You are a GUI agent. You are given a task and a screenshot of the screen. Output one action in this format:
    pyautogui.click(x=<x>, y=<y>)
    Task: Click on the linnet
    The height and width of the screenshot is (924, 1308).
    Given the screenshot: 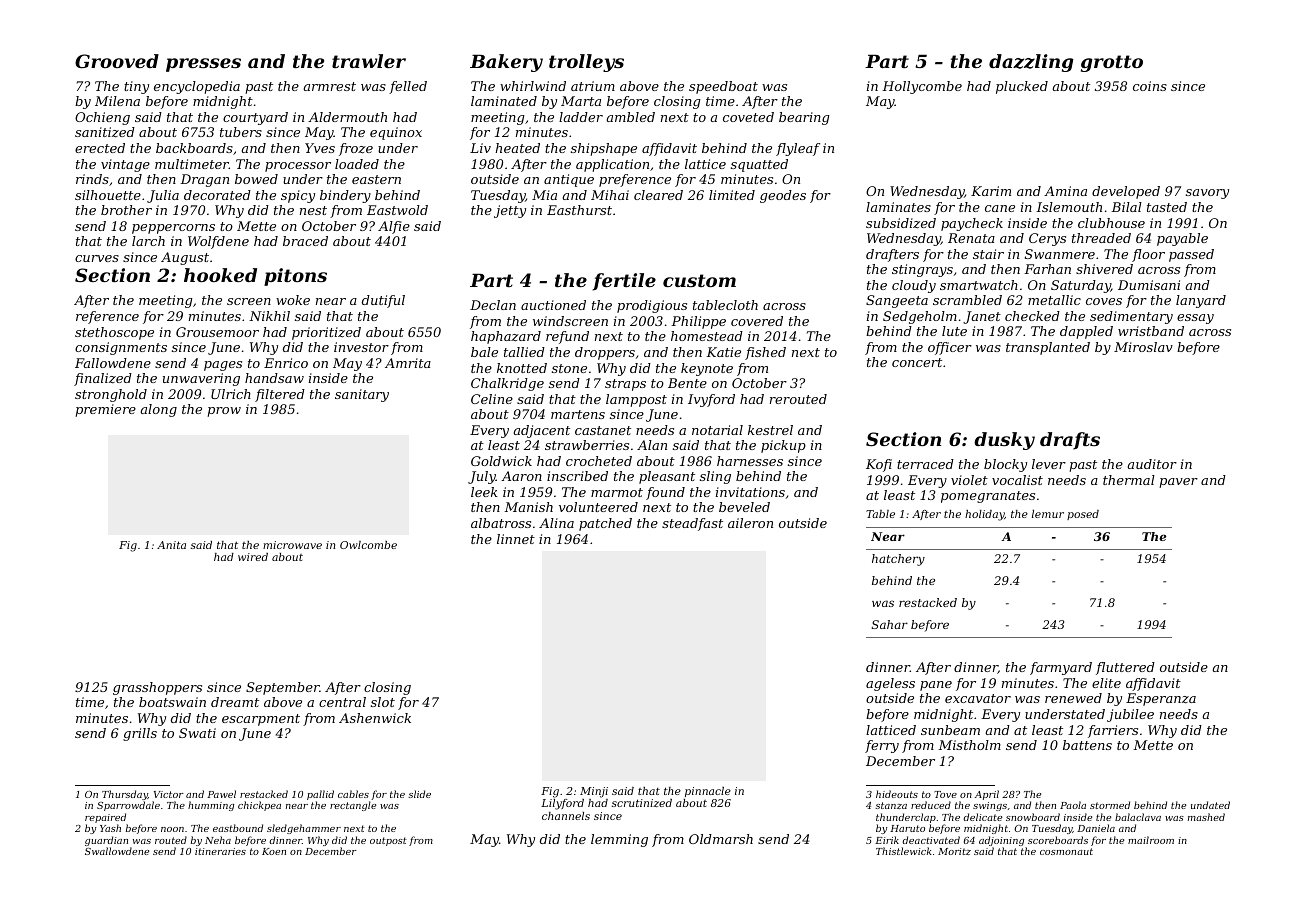 What is the action you would take?
    pyautogui.click(x=516, y=539)
